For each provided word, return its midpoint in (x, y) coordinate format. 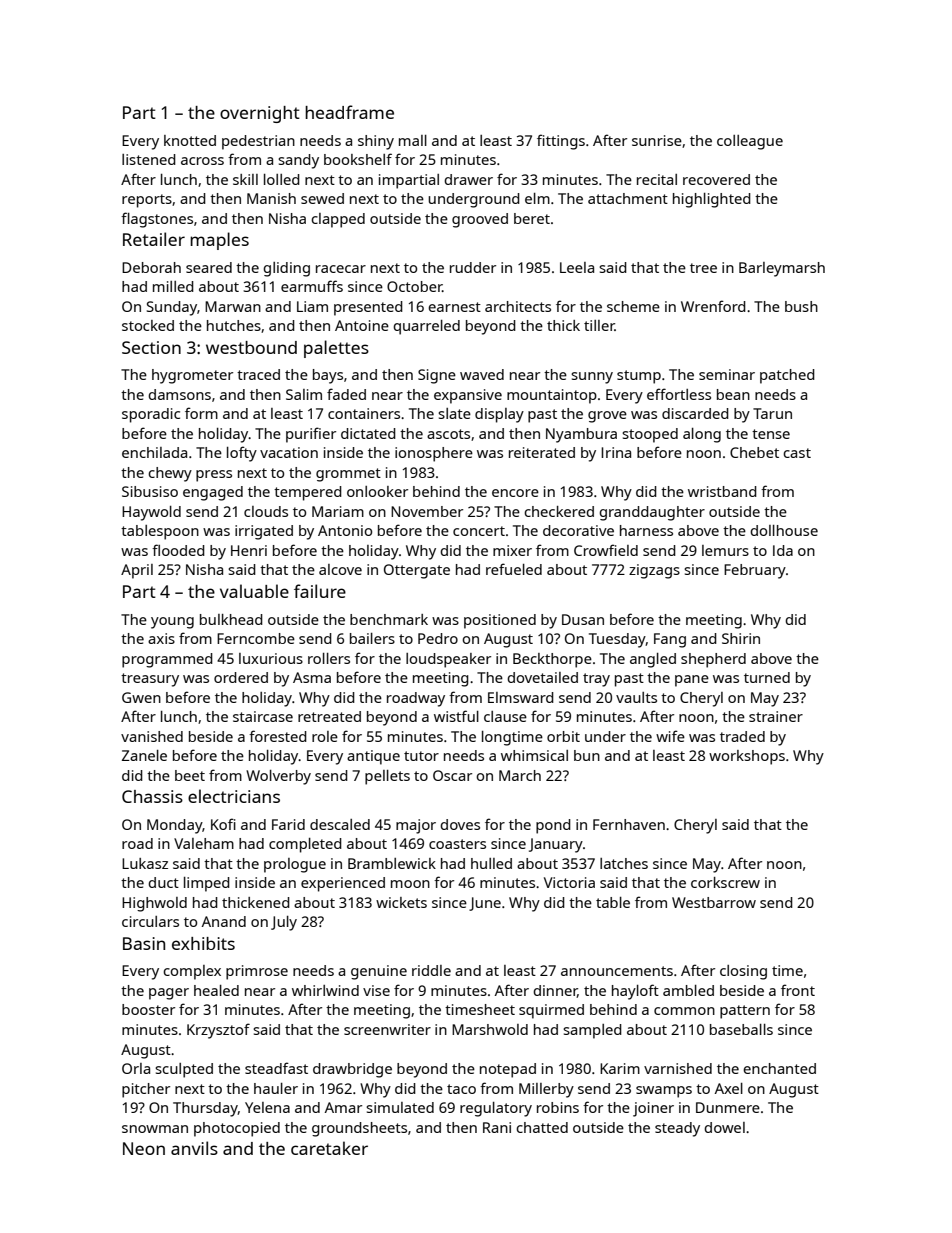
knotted (190, 140)
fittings (561, 142)
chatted (542, 1127)
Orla (136, 1068)
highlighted (712, 200)
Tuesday (617, 640)
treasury (150, 680)
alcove (340, 569)
